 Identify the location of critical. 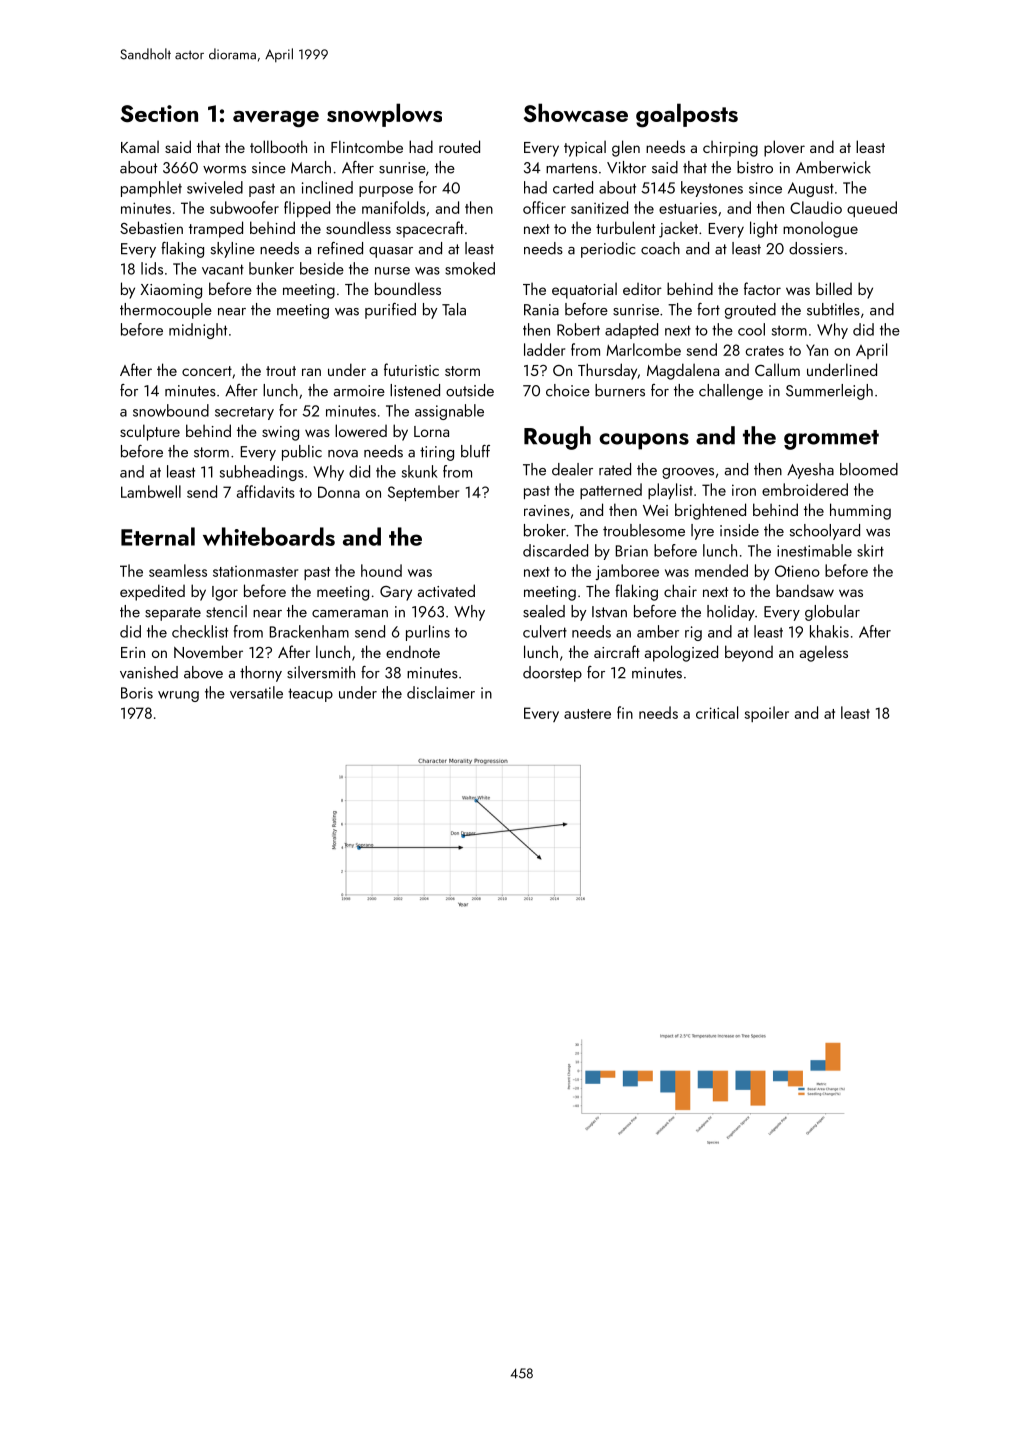
(717, 712).
